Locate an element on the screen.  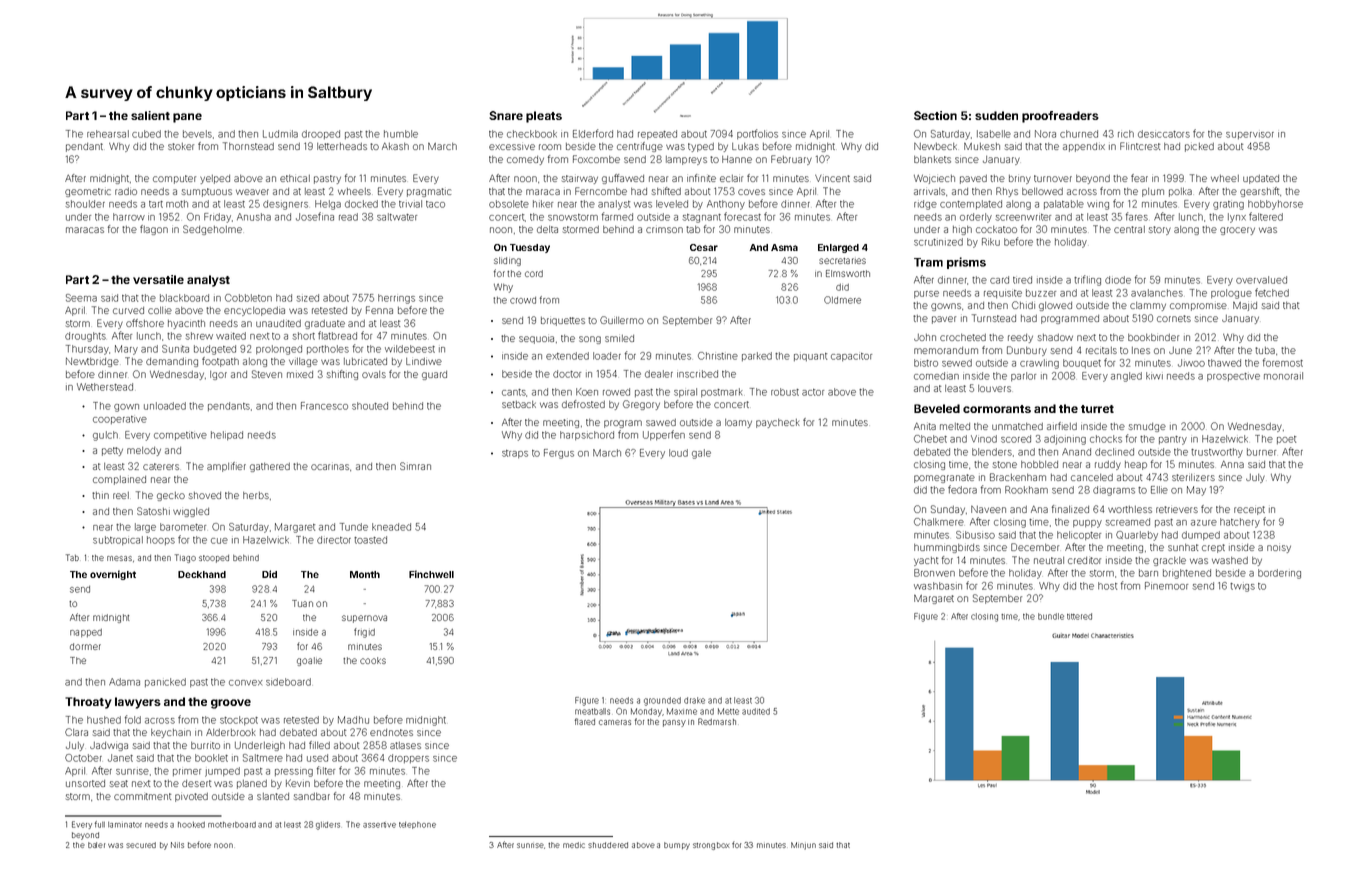
crocheted is located at coordinates (963, 337).
